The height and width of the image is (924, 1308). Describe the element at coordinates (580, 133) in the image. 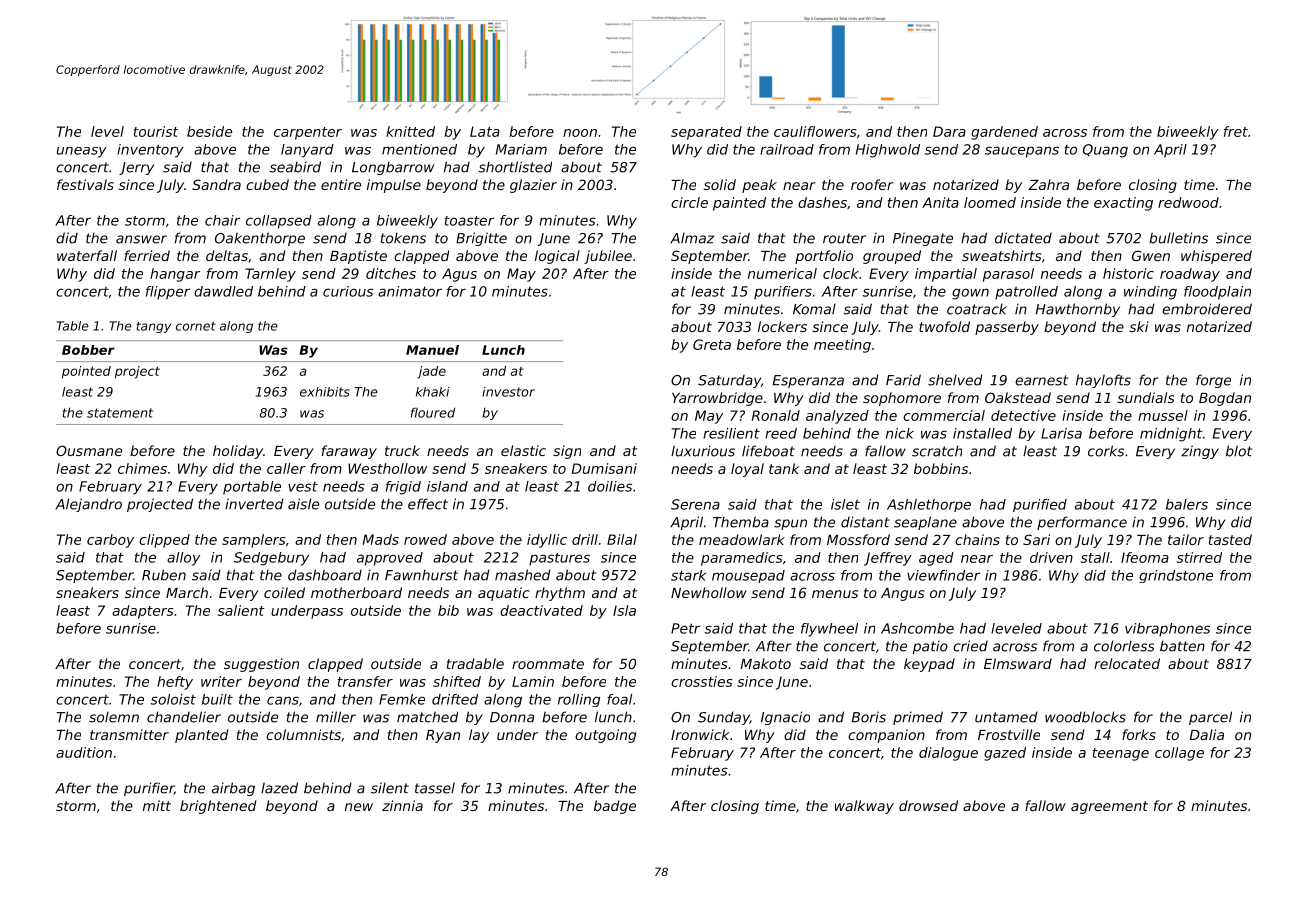

I see `noon` at that location.
